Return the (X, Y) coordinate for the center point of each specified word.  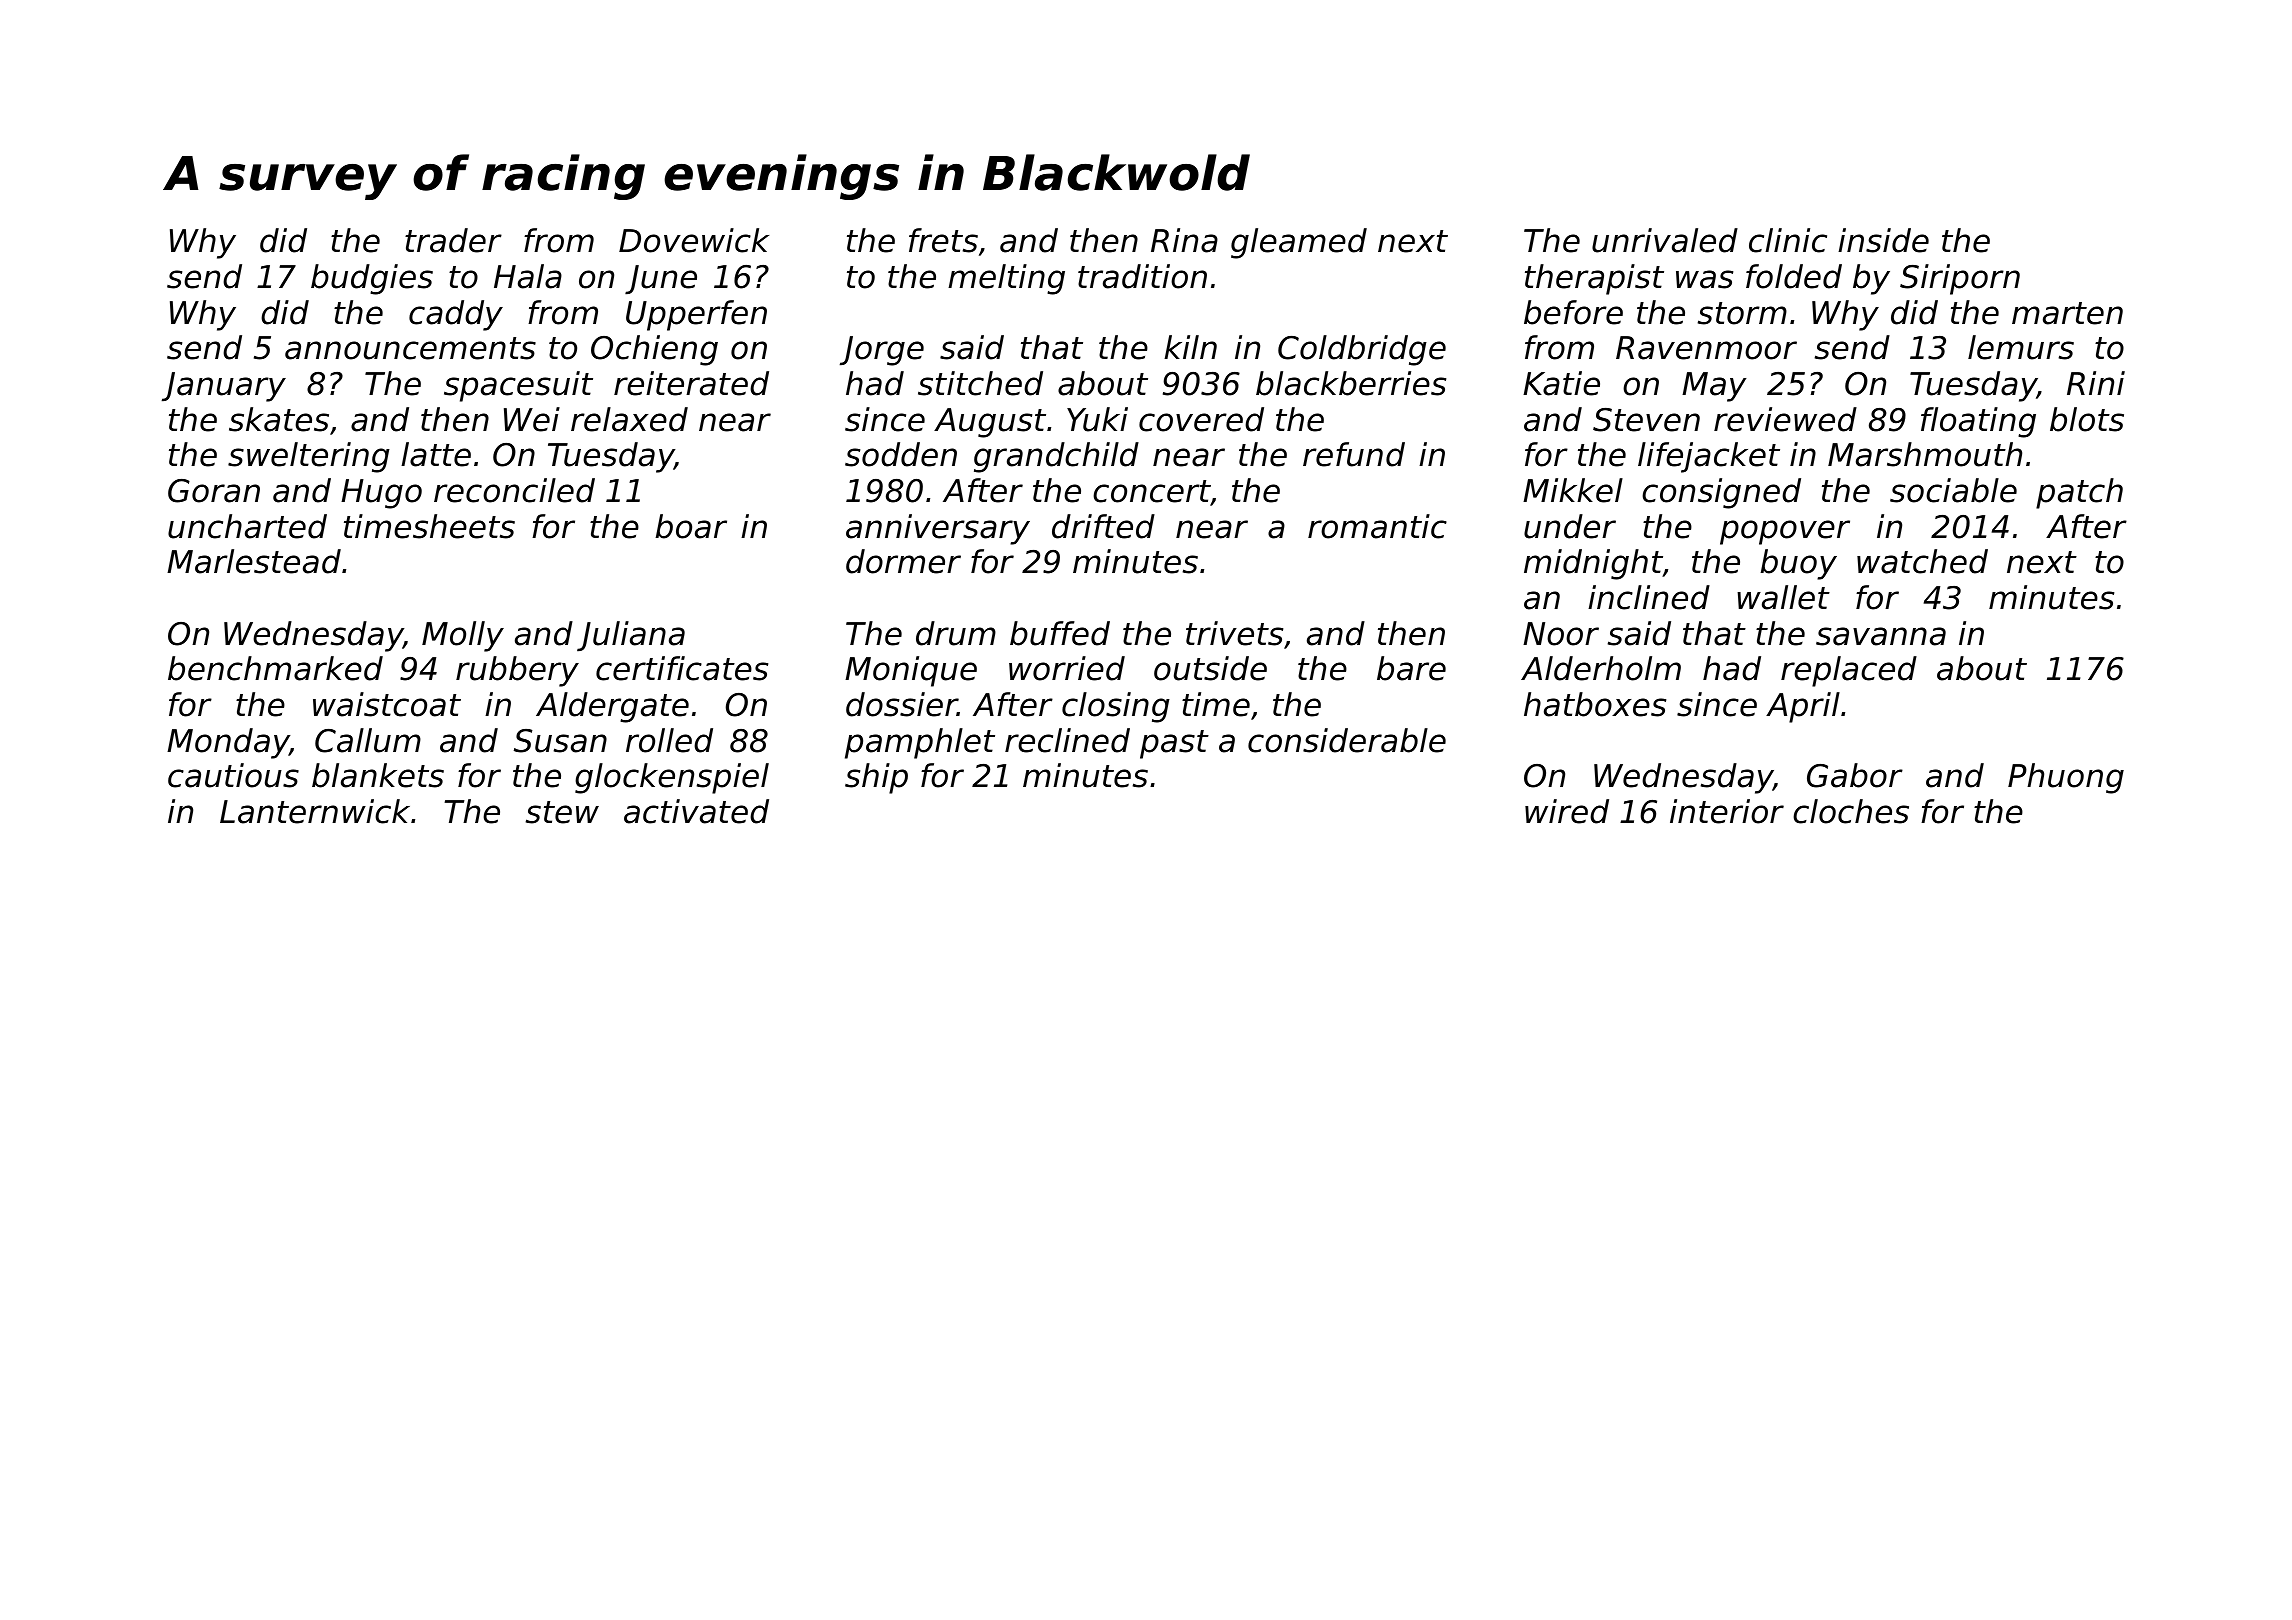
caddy (456, 315)
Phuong (2066, 778)
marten (2067, 313)
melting (1006, 279)
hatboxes (1595, 704)
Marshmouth (1925, 454)
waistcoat (387, 704)
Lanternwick (315, 811)
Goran (214, 491)
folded (1794, 276)
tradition (1142, 276)
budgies (372, 279)
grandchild (1056, 457)
